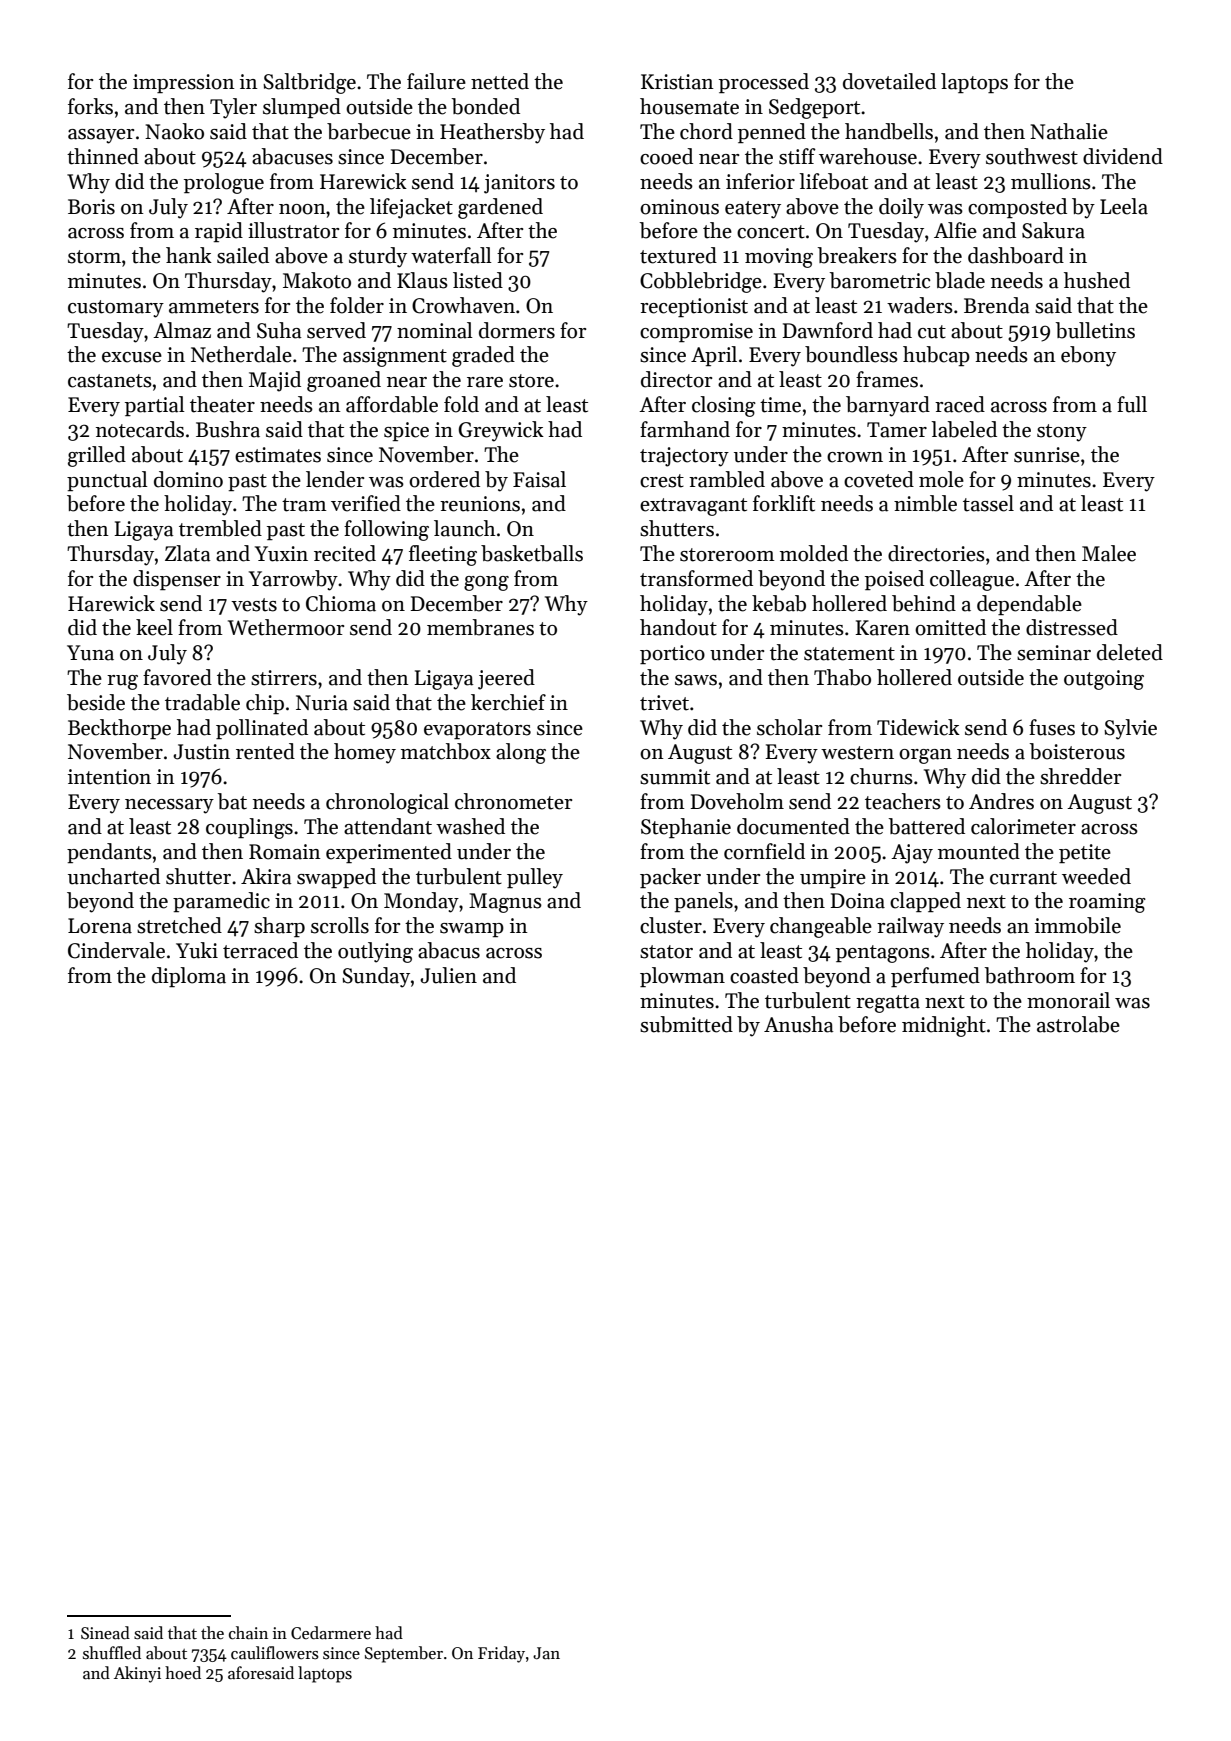  I want to click on chain, so click(248, 1633).
